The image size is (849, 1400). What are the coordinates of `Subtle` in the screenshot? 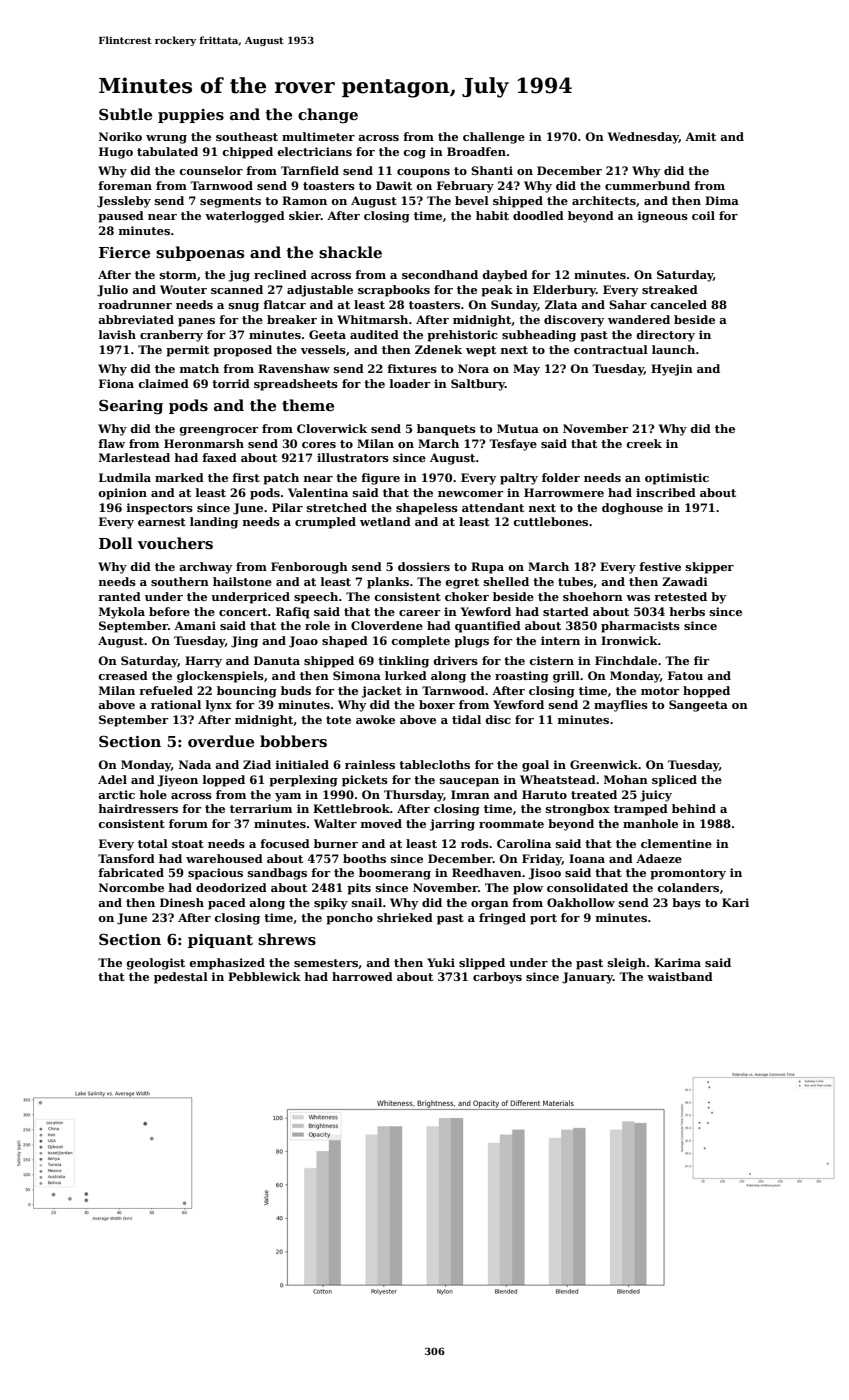 It's located at (125, 114).
